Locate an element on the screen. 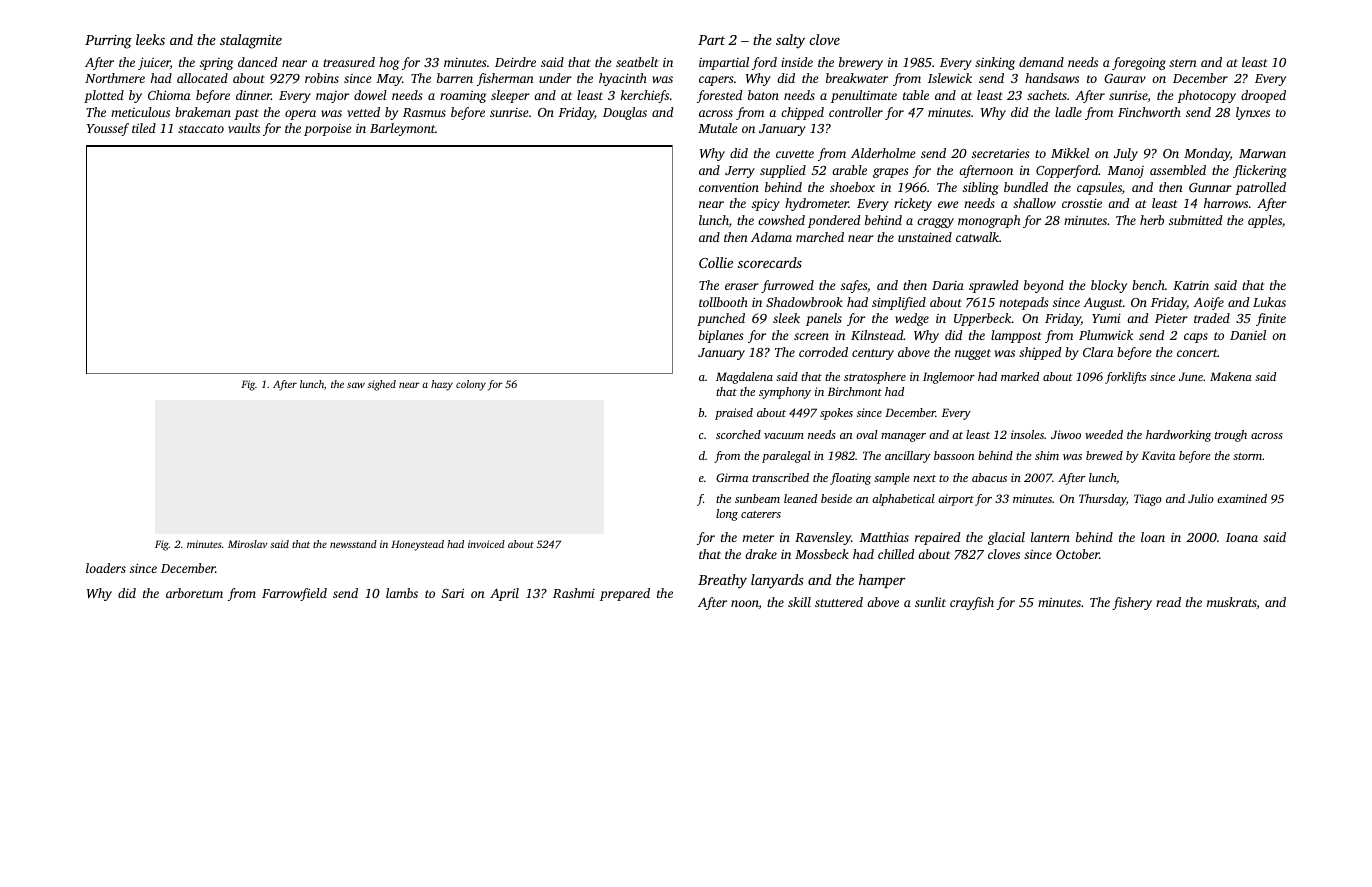  long is located at coordinates (727, 515).
